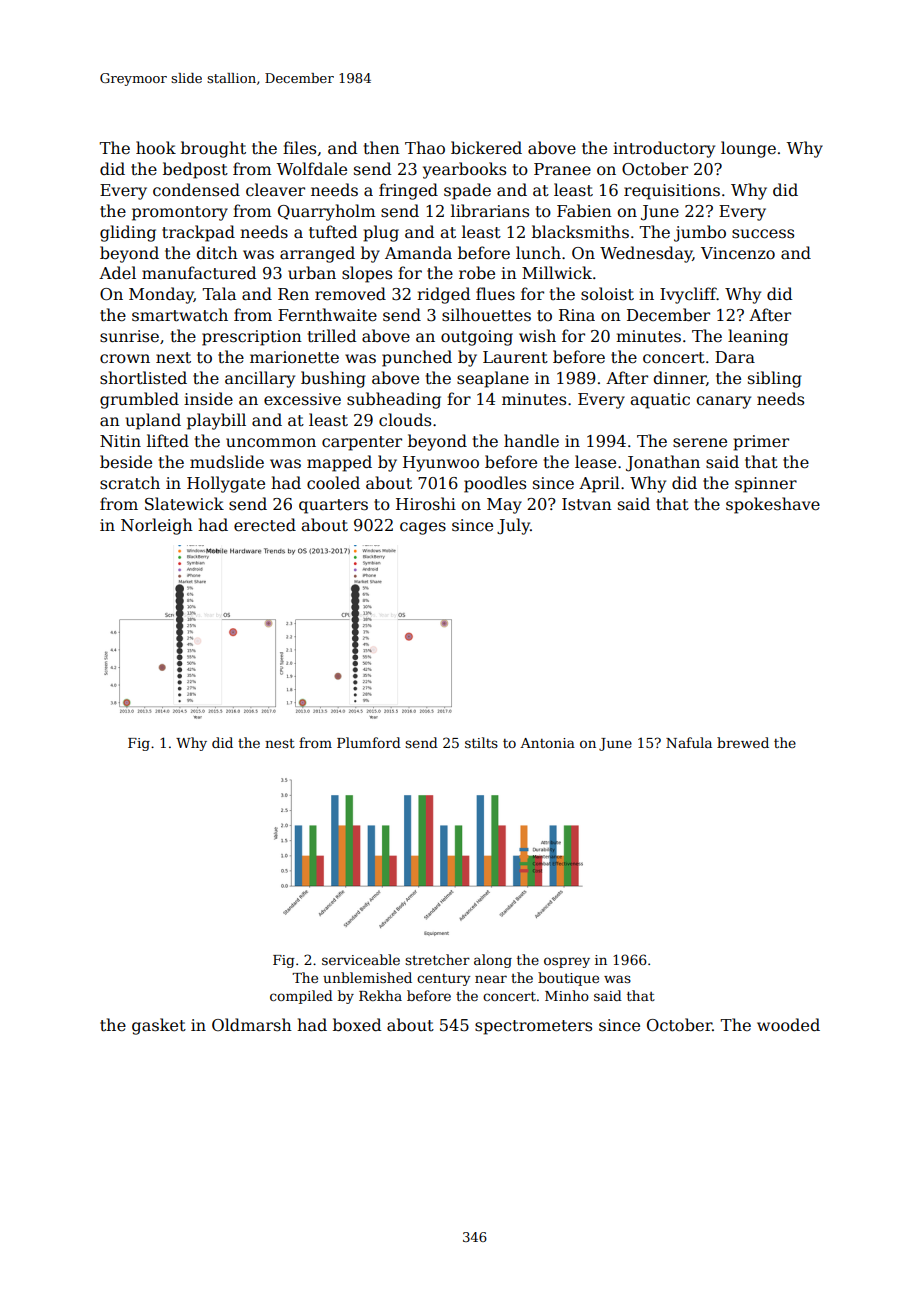 The height and width of the screenshot is (1314, 924). Describe the element at coordinates (486, 148) in the screenshot. I see `bickered` at that location.
